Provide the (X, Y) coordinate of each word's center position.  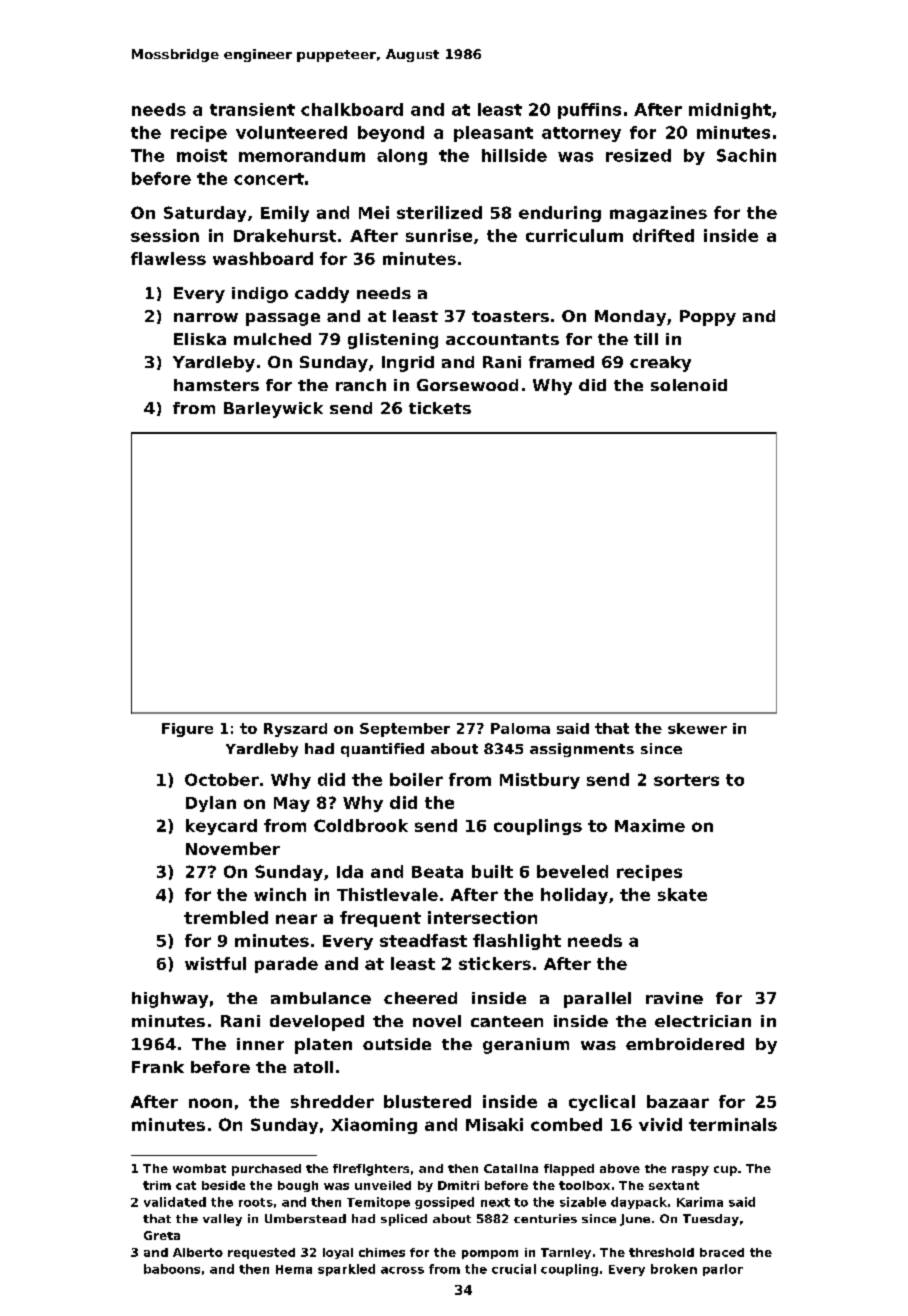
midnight (730, 111)
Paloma (520, 728)
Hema (294, 1269)
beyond (391, 134)
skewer (697, 728)
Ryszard (295, 730)
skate (682, 894)
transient (252, 109)
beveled (572, 871)
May (292, 804)
